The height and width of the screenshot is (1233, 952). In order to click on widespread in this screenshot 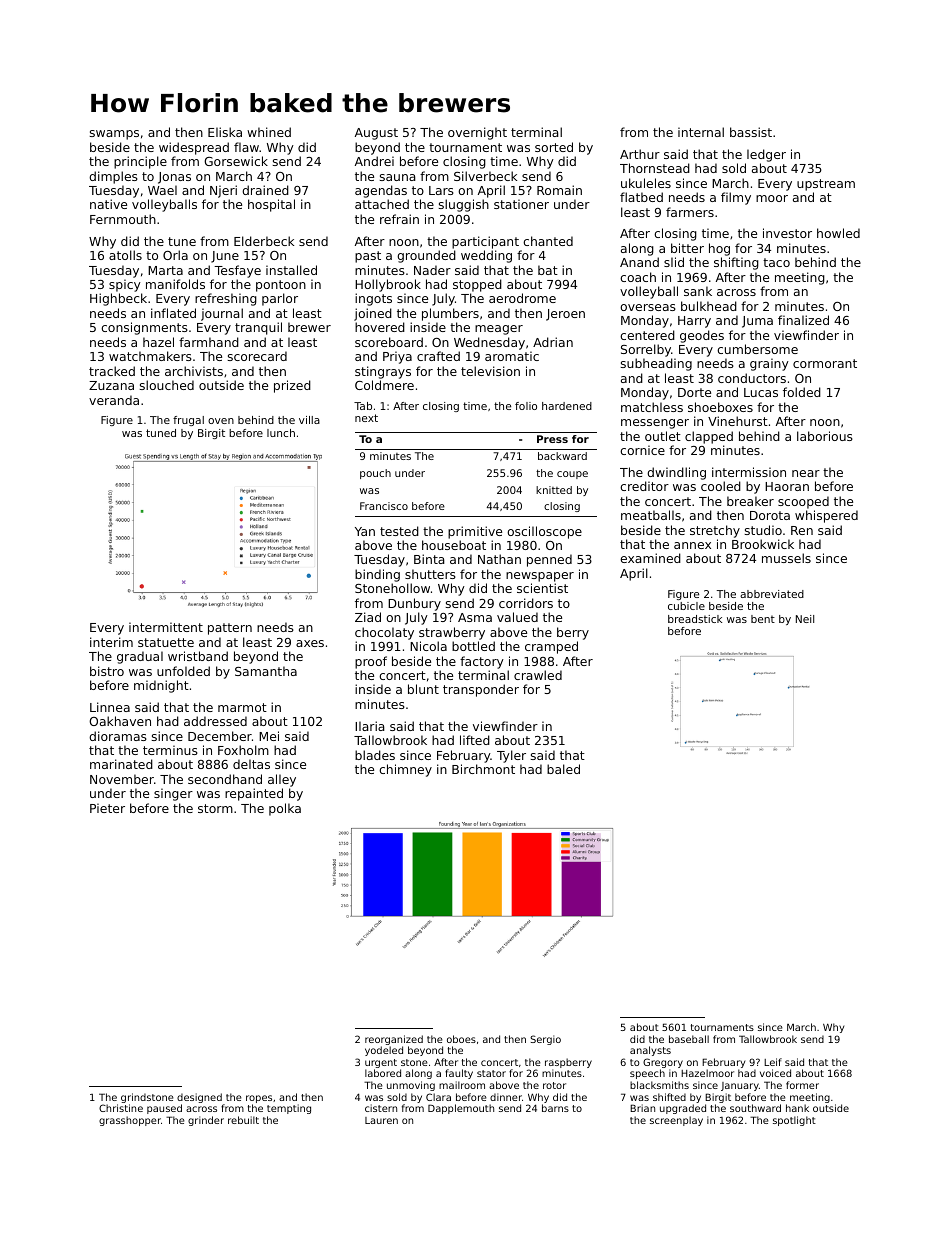, I will do `click(194, 148)`.
